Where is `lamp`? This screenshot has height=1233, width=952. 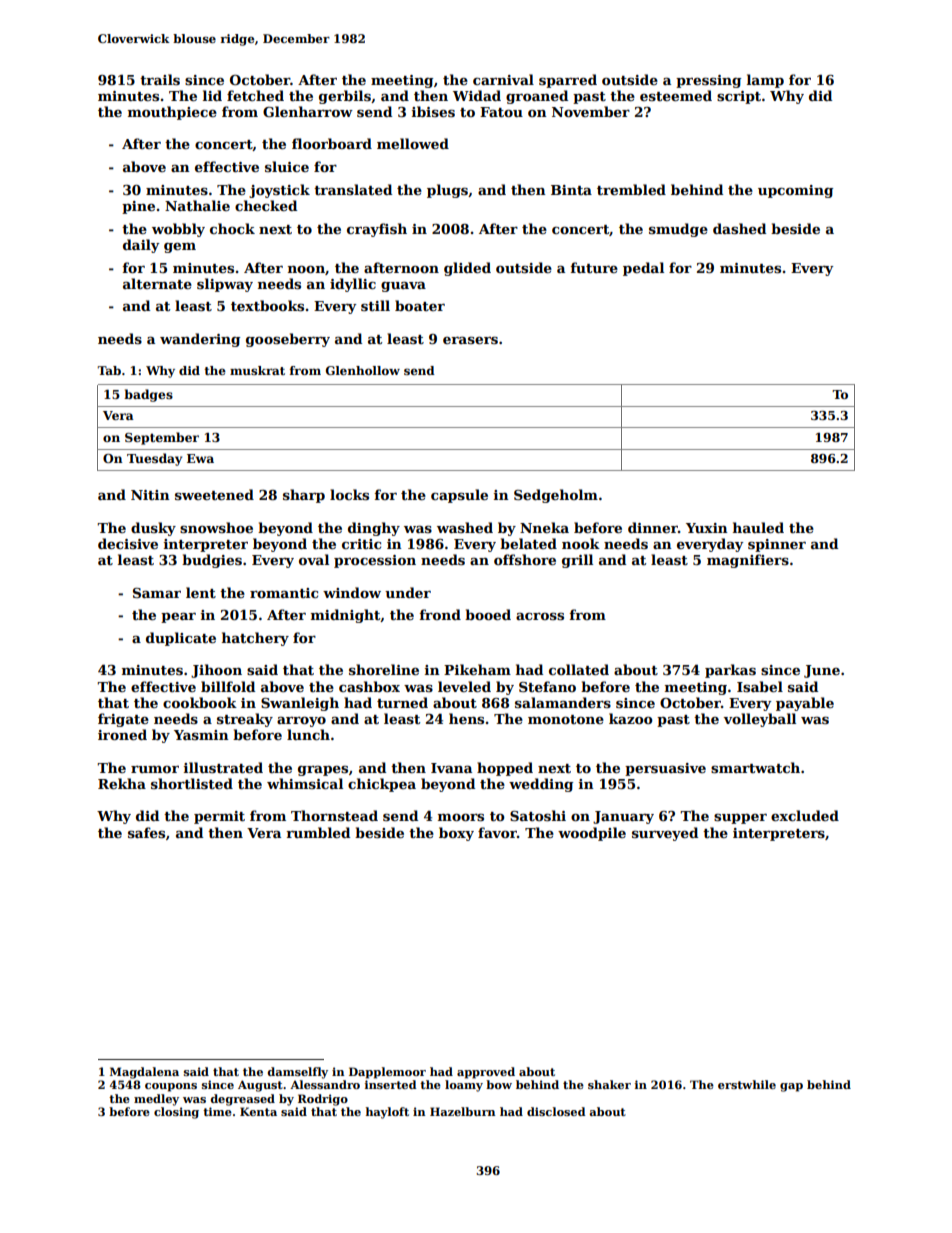 lamp is located at coordinates (765, 81).
